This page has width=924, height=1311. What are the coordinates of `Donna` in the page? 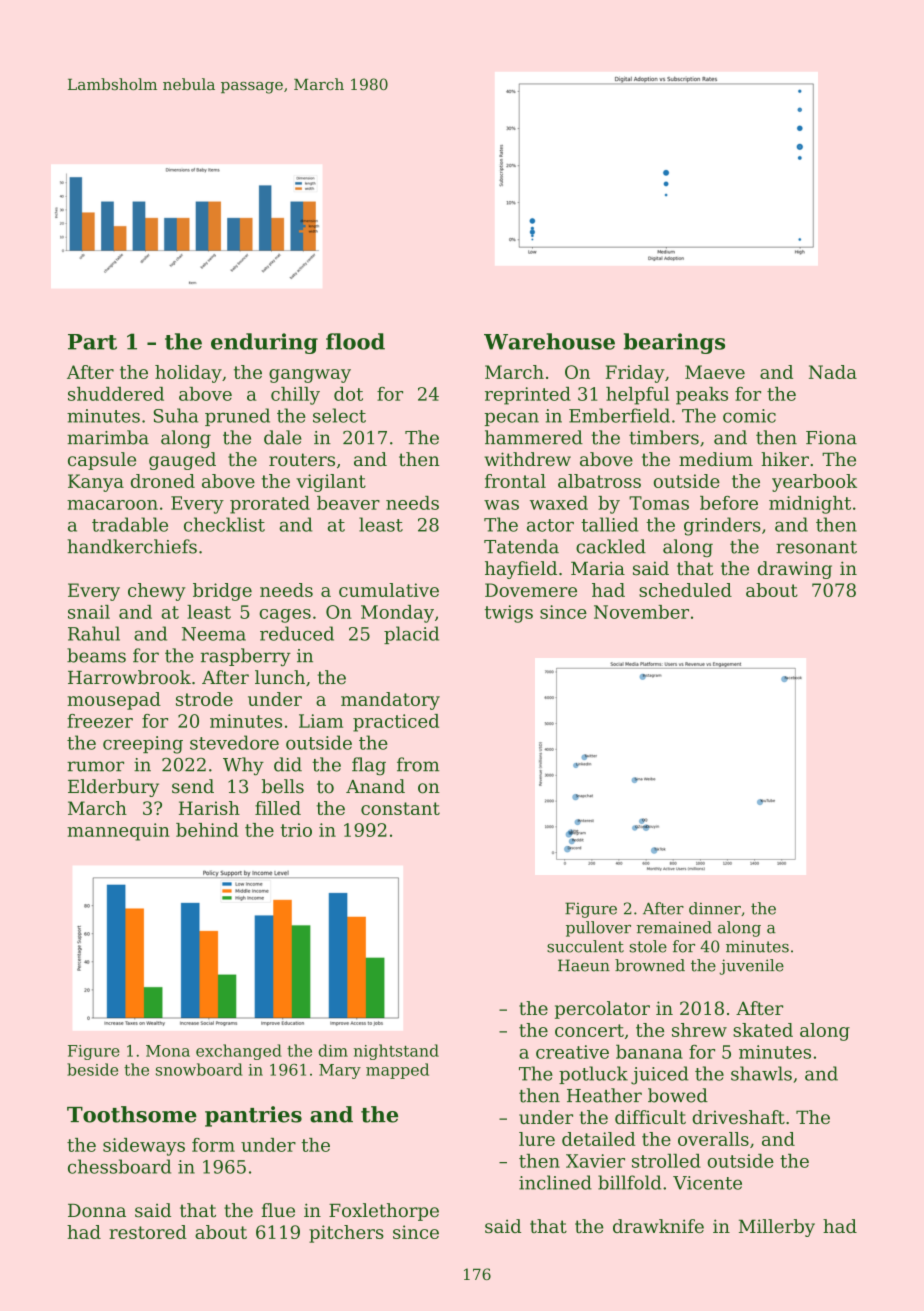 It's located at (97, 1211).
